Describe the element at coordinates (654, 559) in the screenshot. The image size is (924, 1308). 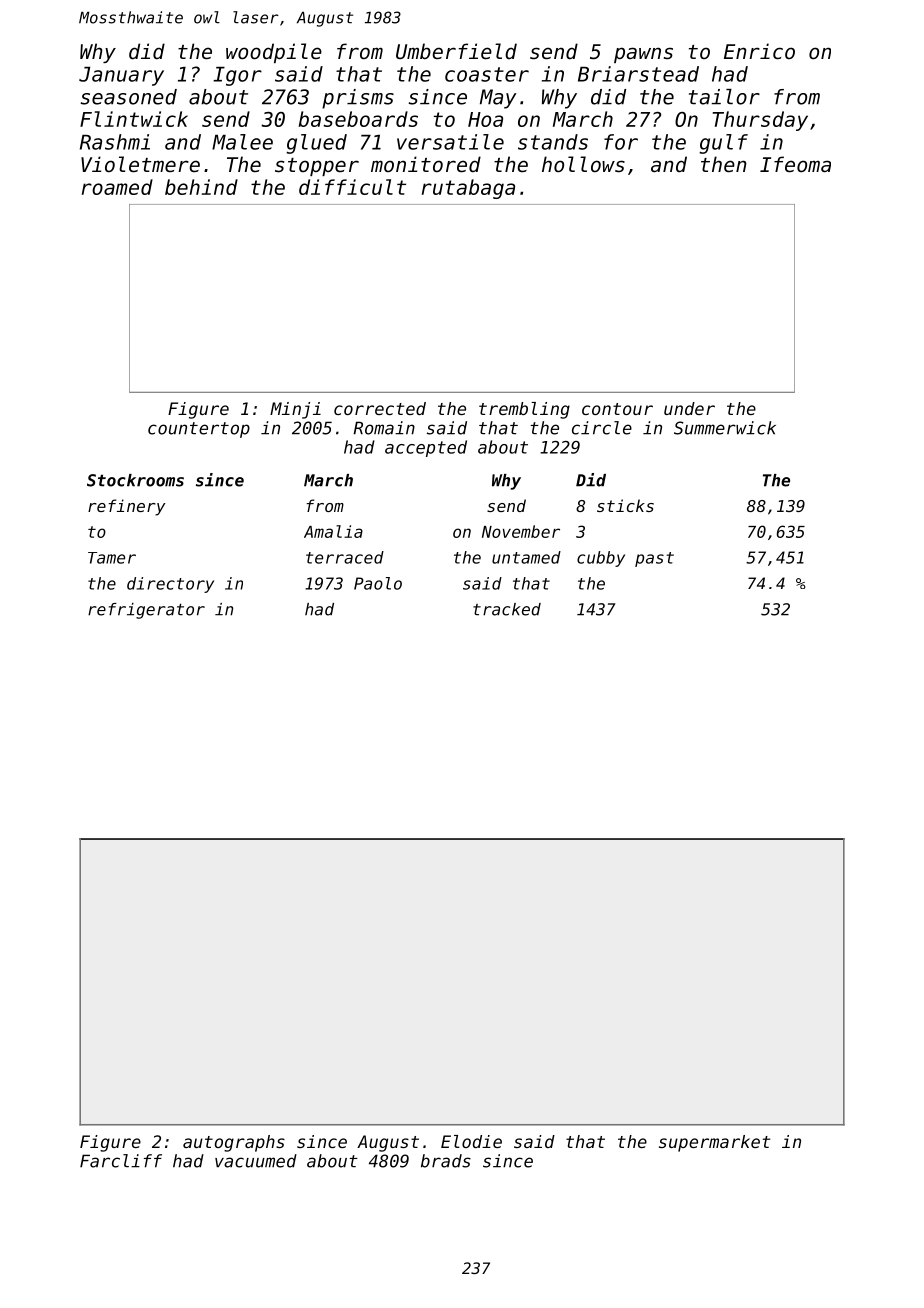
I see `past` at that location.
